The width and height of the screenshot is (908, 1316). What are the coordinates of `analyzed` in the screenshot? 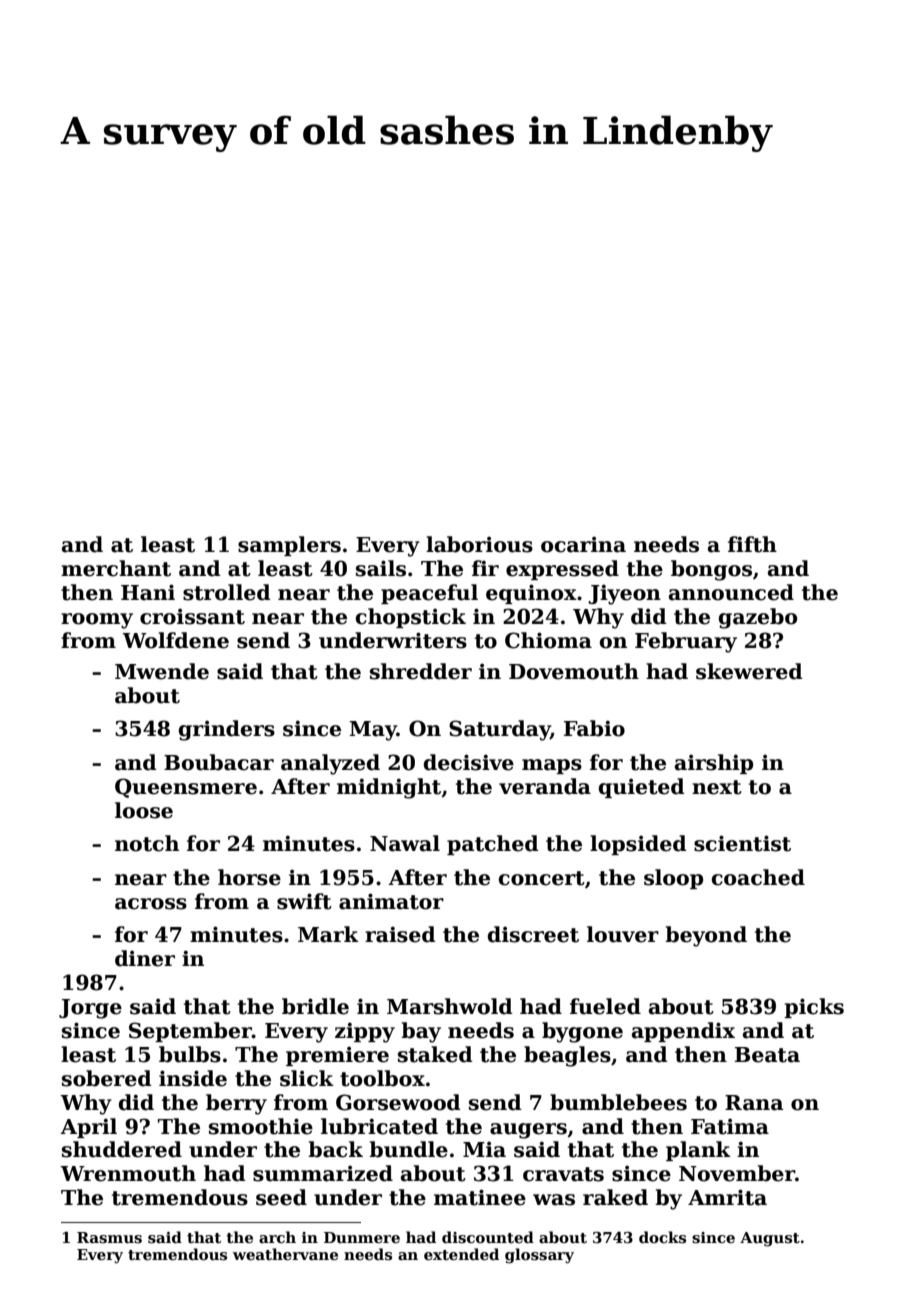 It's located at (330, 764).
